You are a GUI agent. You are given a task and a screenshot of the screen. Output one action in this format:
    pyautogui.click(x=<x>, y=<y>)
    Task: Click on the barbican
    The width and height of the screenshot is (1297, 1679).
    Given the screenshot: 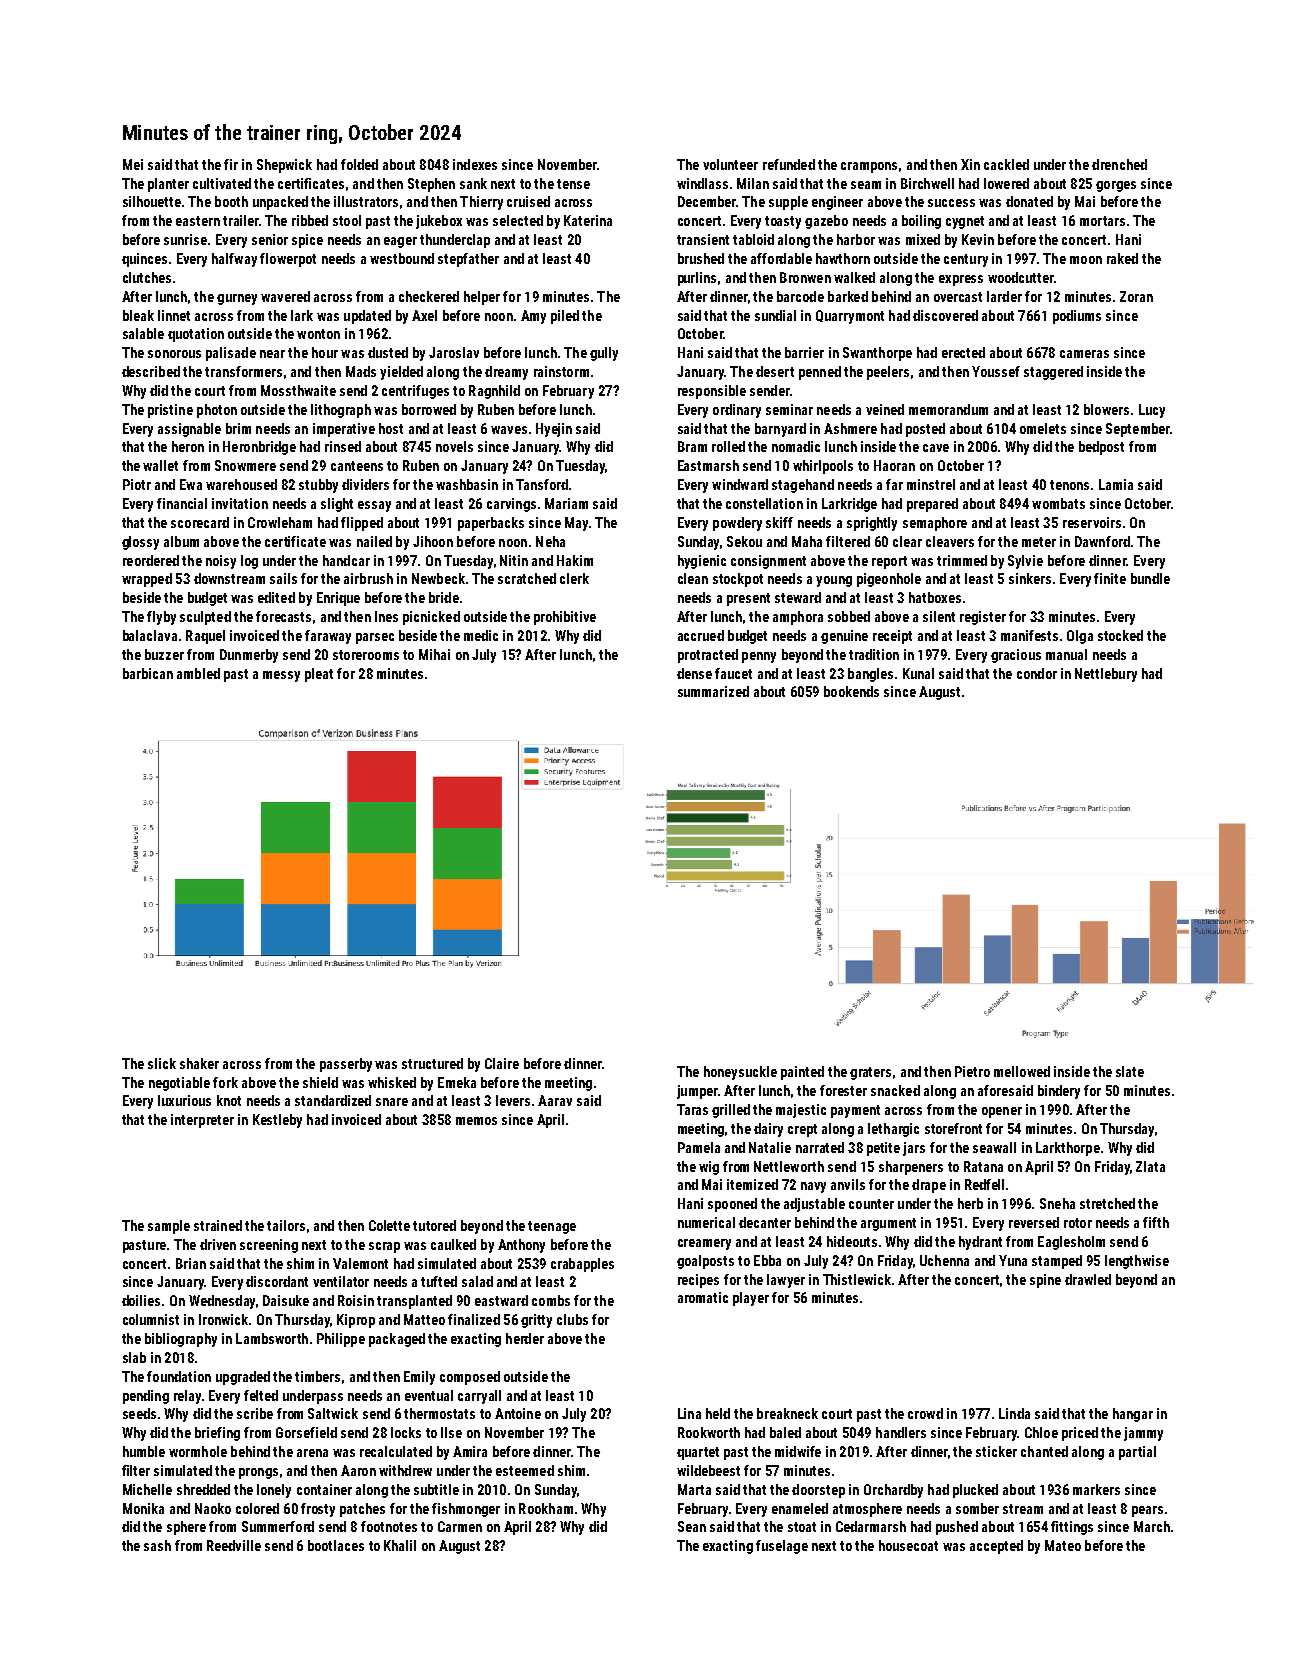 What is the action you would take?
    pyautogui.click(x=148, y=673)
